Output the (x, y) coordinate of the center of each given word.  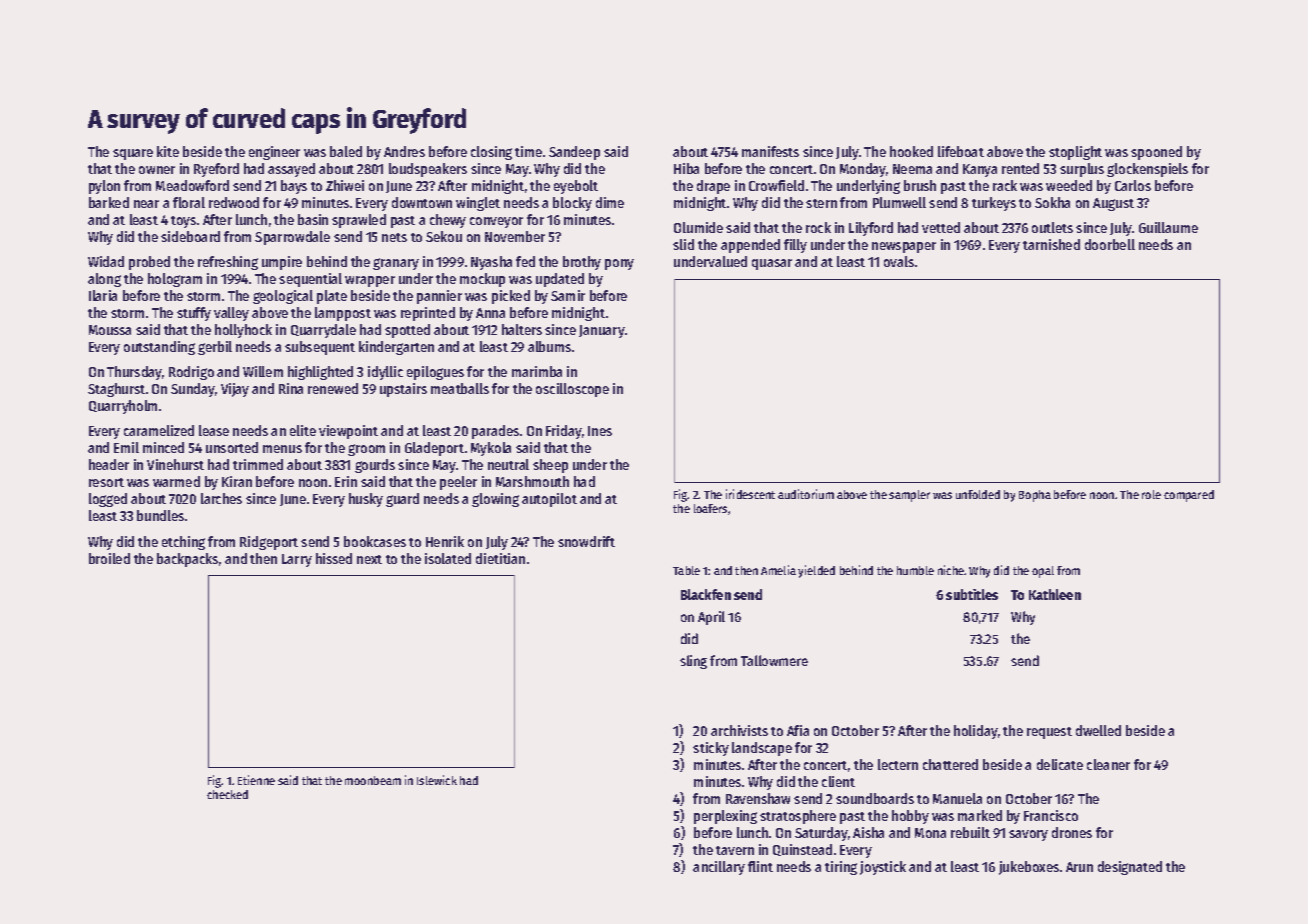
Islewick (437, 780)
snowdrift (586, 541)
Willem (263, 371)
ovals (899, 261)
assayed (291, 170)
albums (549, 346)
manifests (770, 151)
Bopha (1035, 496)
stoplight (1075, 153)
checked (227, 794)
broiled (109, 558)
